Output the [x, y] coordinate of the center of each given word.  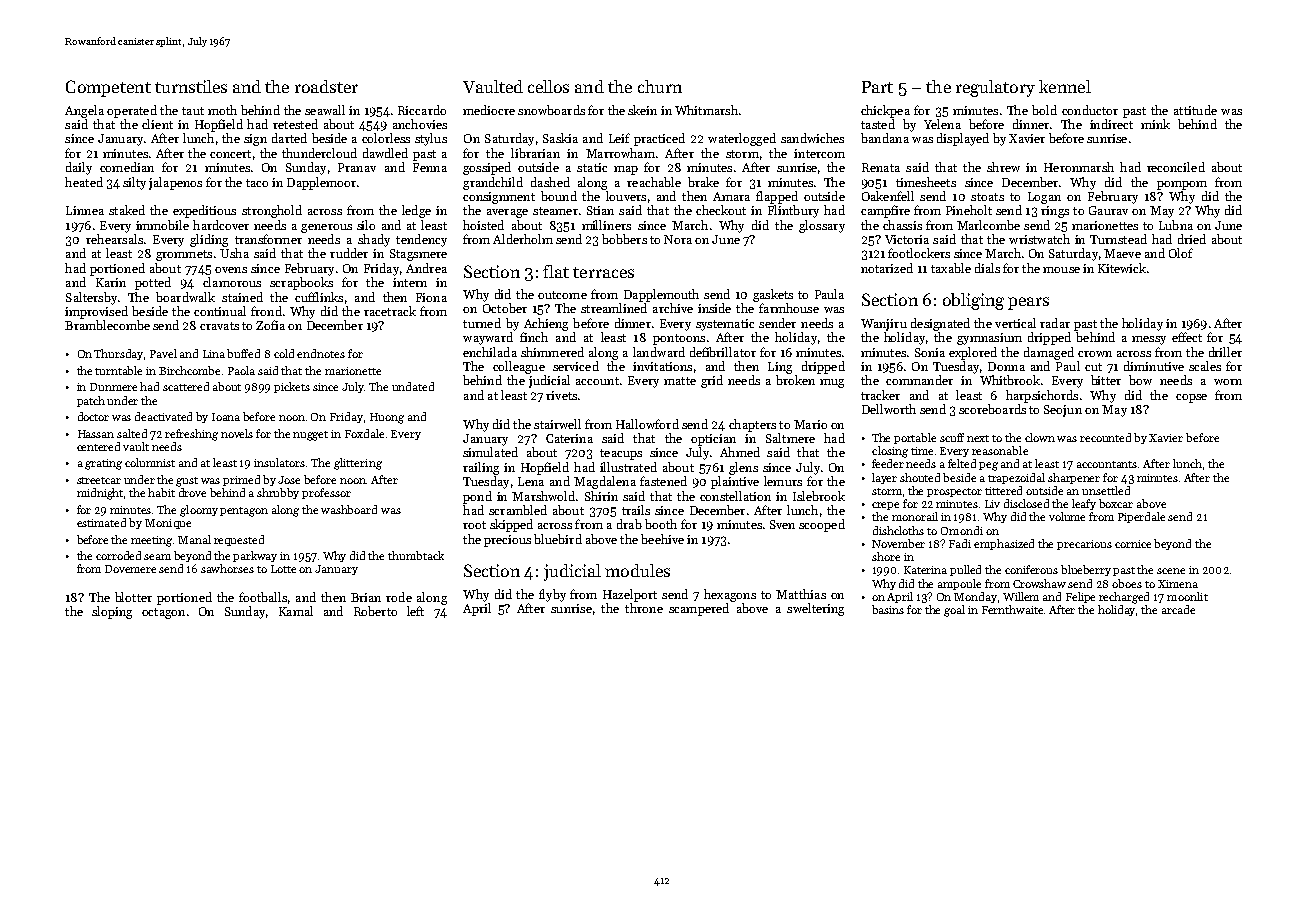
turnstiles [191, 86]
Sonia [930, 352]
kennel [1065, 86]
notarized [887, 268]
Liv [992, 504]
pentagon [244, 512]
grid [712, 381]
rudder [349, 253]
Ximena [1178, 584]
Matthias [801, 594]
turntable [118, 370]
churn [660, 86]
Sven [782, 524]
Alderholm [523, 239]
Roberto [375, 611]
